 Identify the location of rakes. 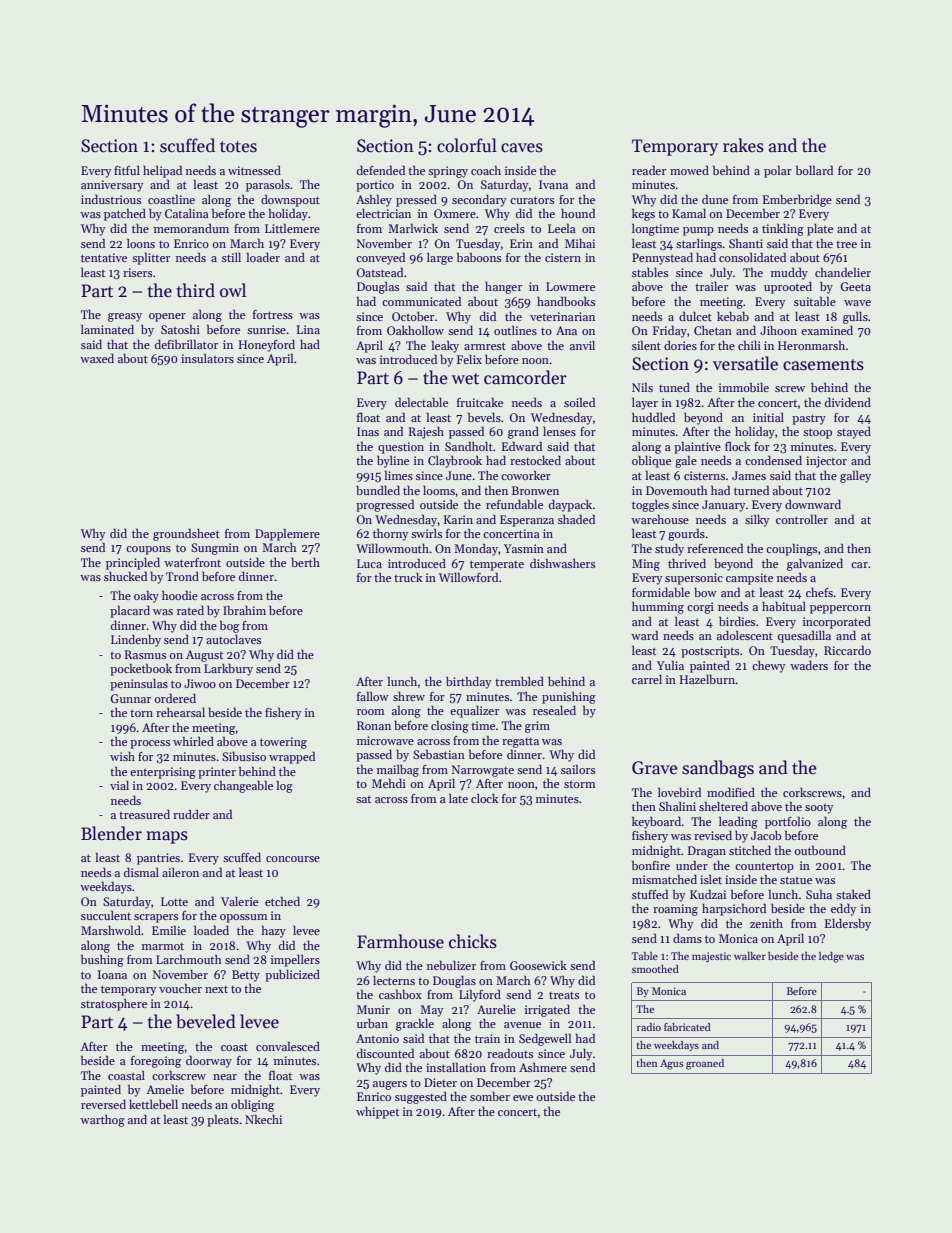
(743, 145).
